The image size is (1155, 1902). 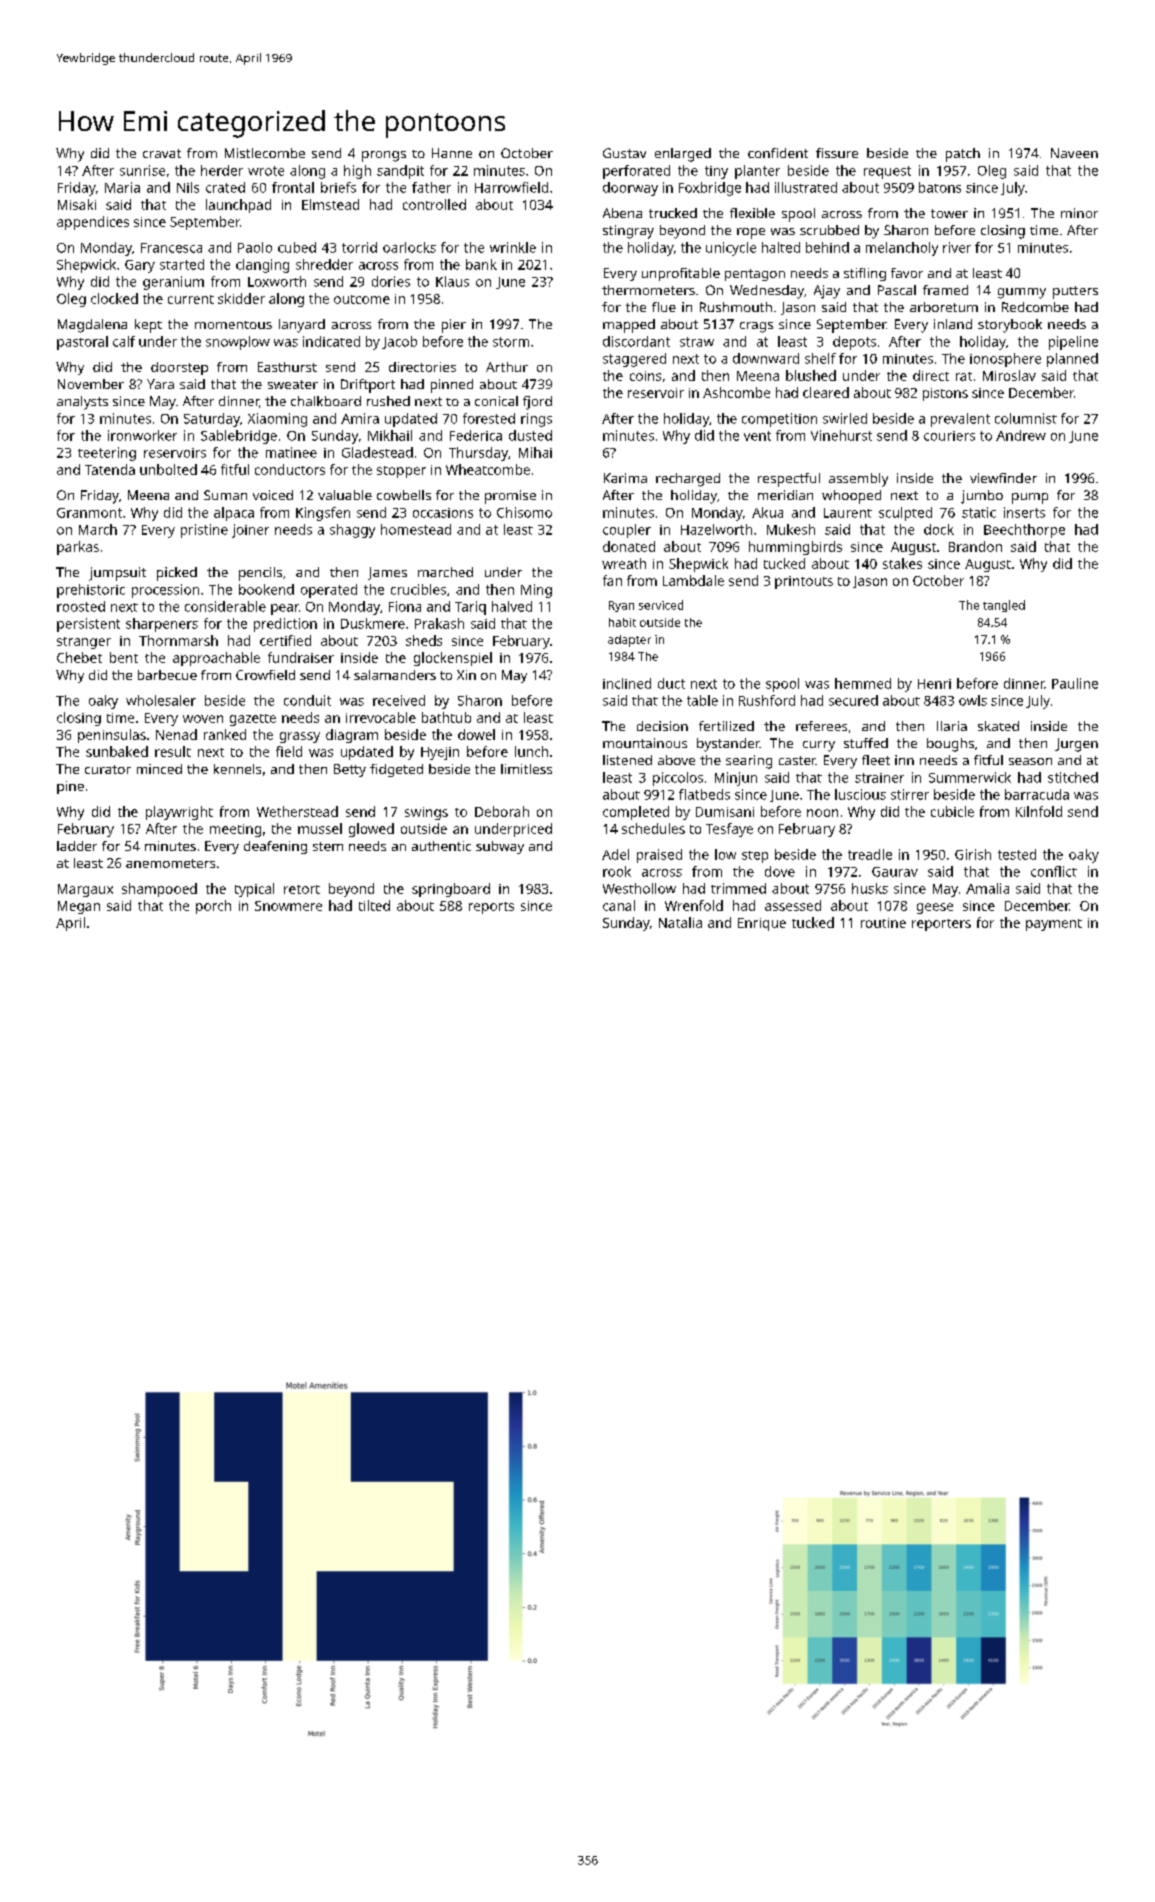 What do you see at coordinates (963, 155) in the screenshot?
I see `patch` at bounding box center [963, 155].
